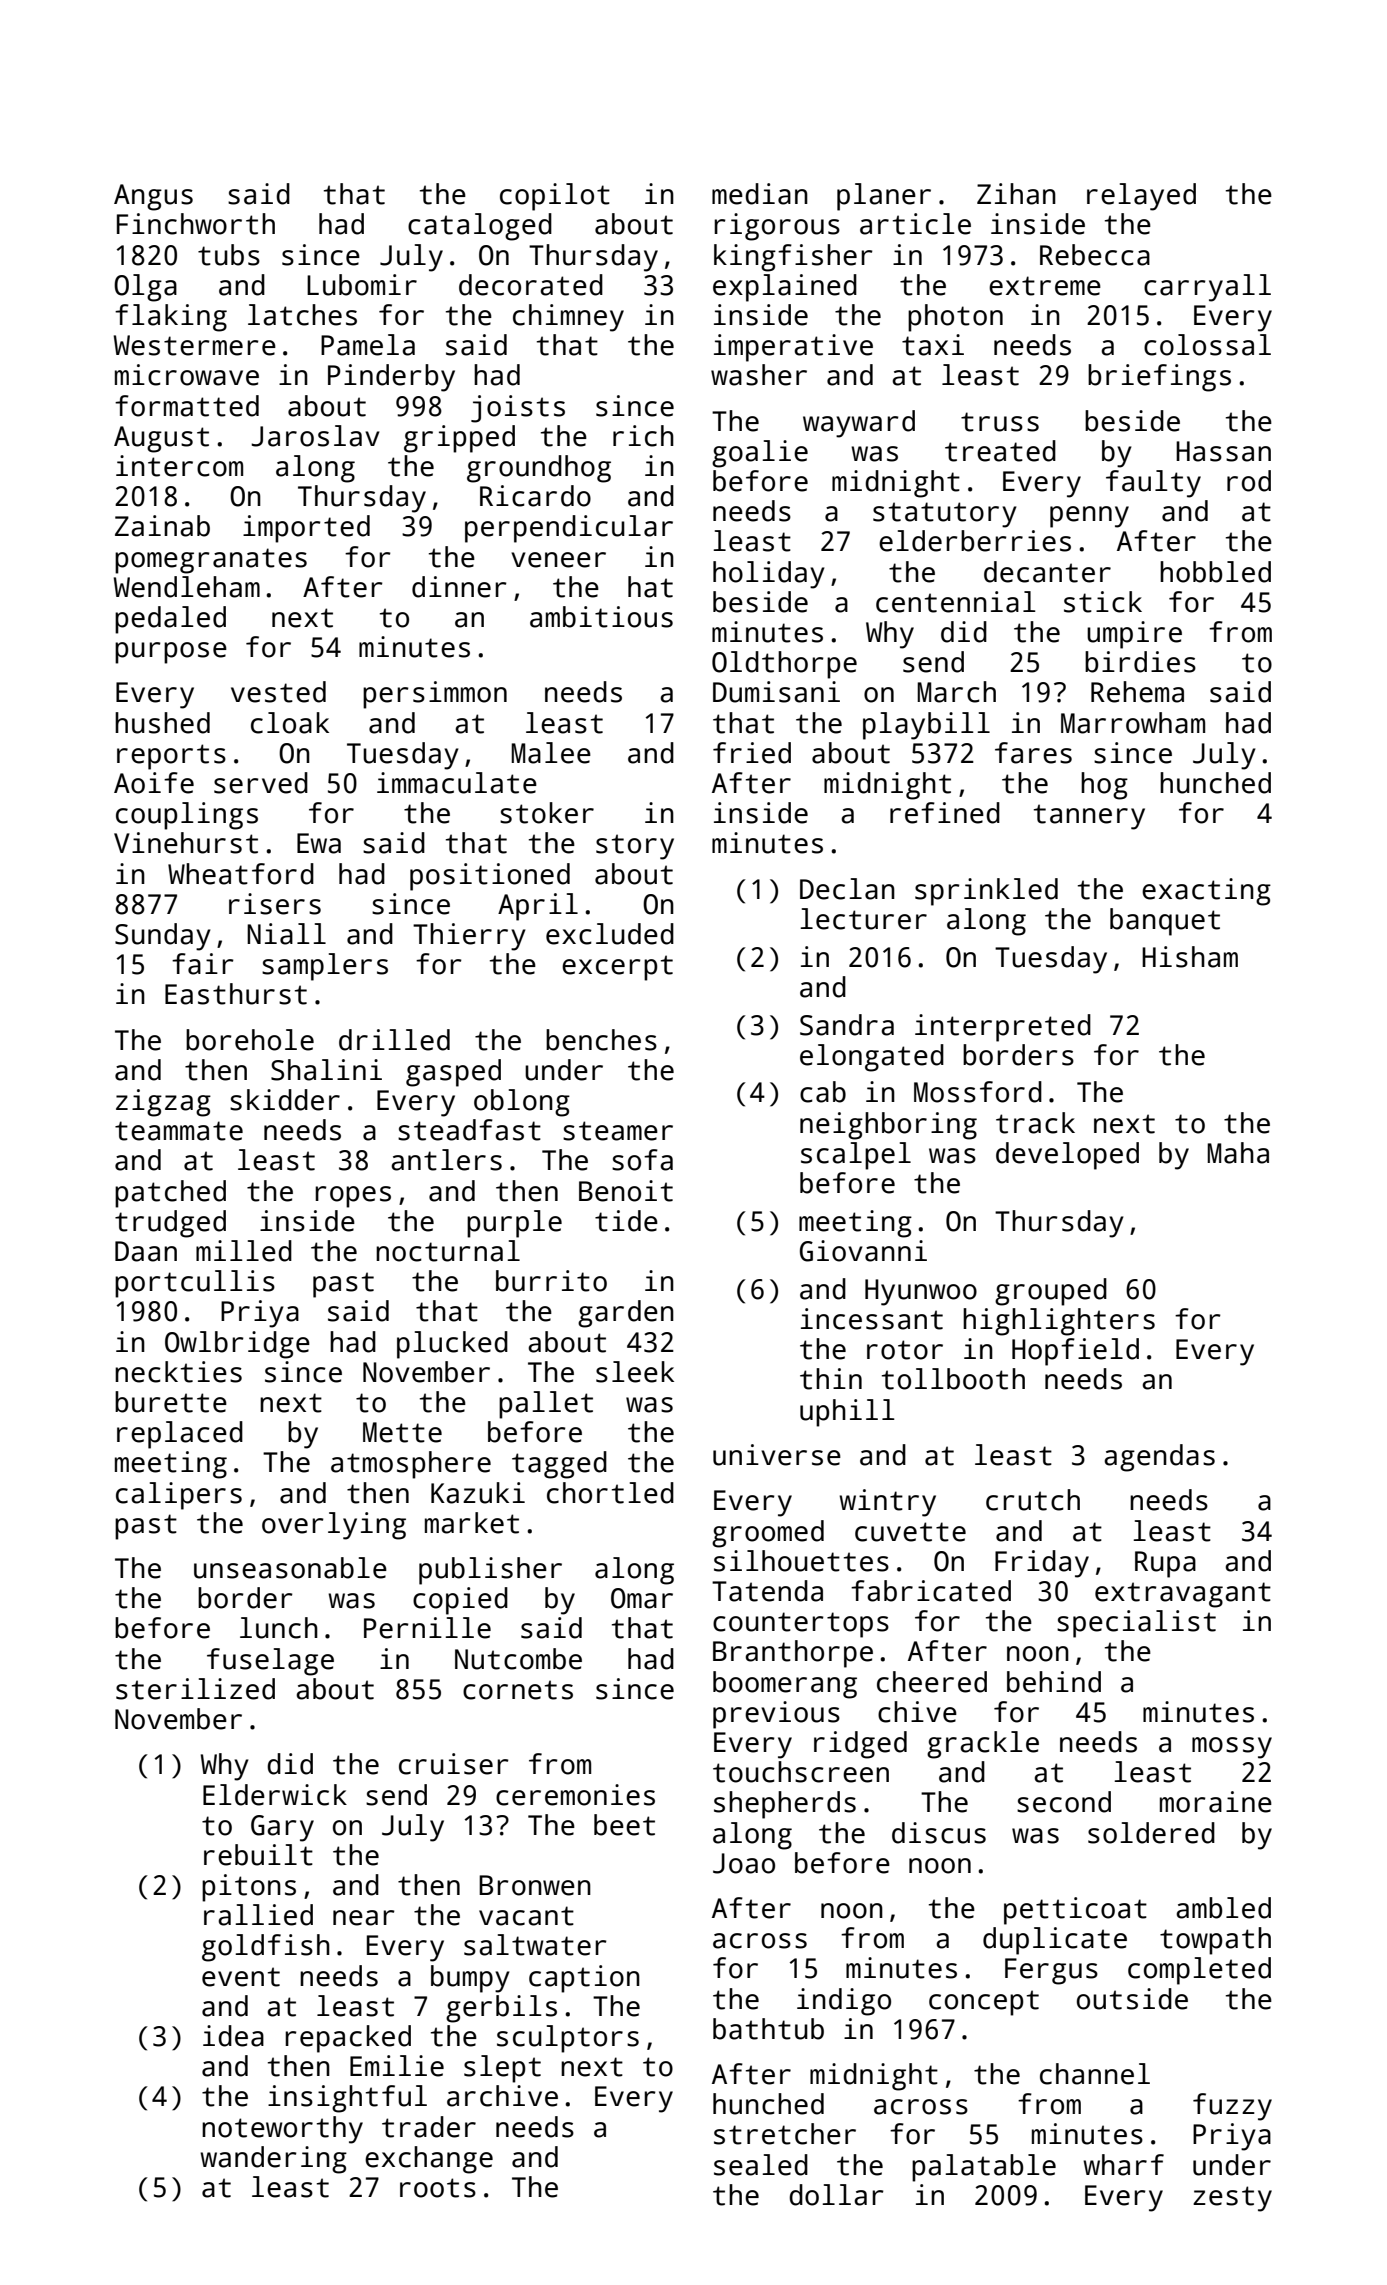 The height and width of the document is (2285, 1387). Describe the element at coordinates (1016, 194) in the document. I see `Zihan` at that location.
